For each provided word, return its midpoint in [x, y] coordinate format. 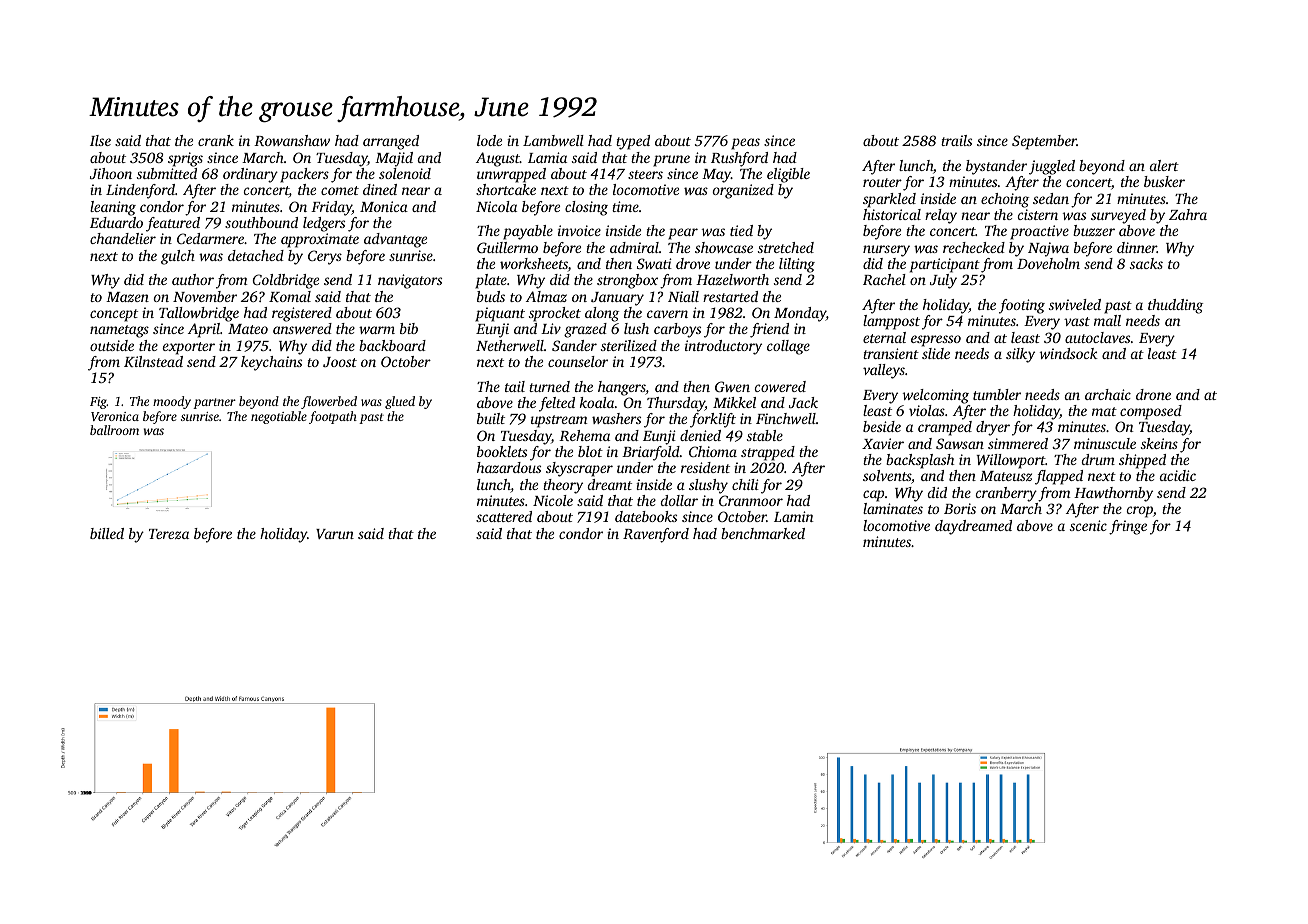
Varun [335, 534]
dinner [1137, 247]
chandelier [123, 238]
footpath [333, 417]
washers [616, 418]
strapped [768, 453]
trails [956, 140]
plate [491, 281]
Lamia [547, 157]
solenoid [405, 173]
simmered [1018, 443]
